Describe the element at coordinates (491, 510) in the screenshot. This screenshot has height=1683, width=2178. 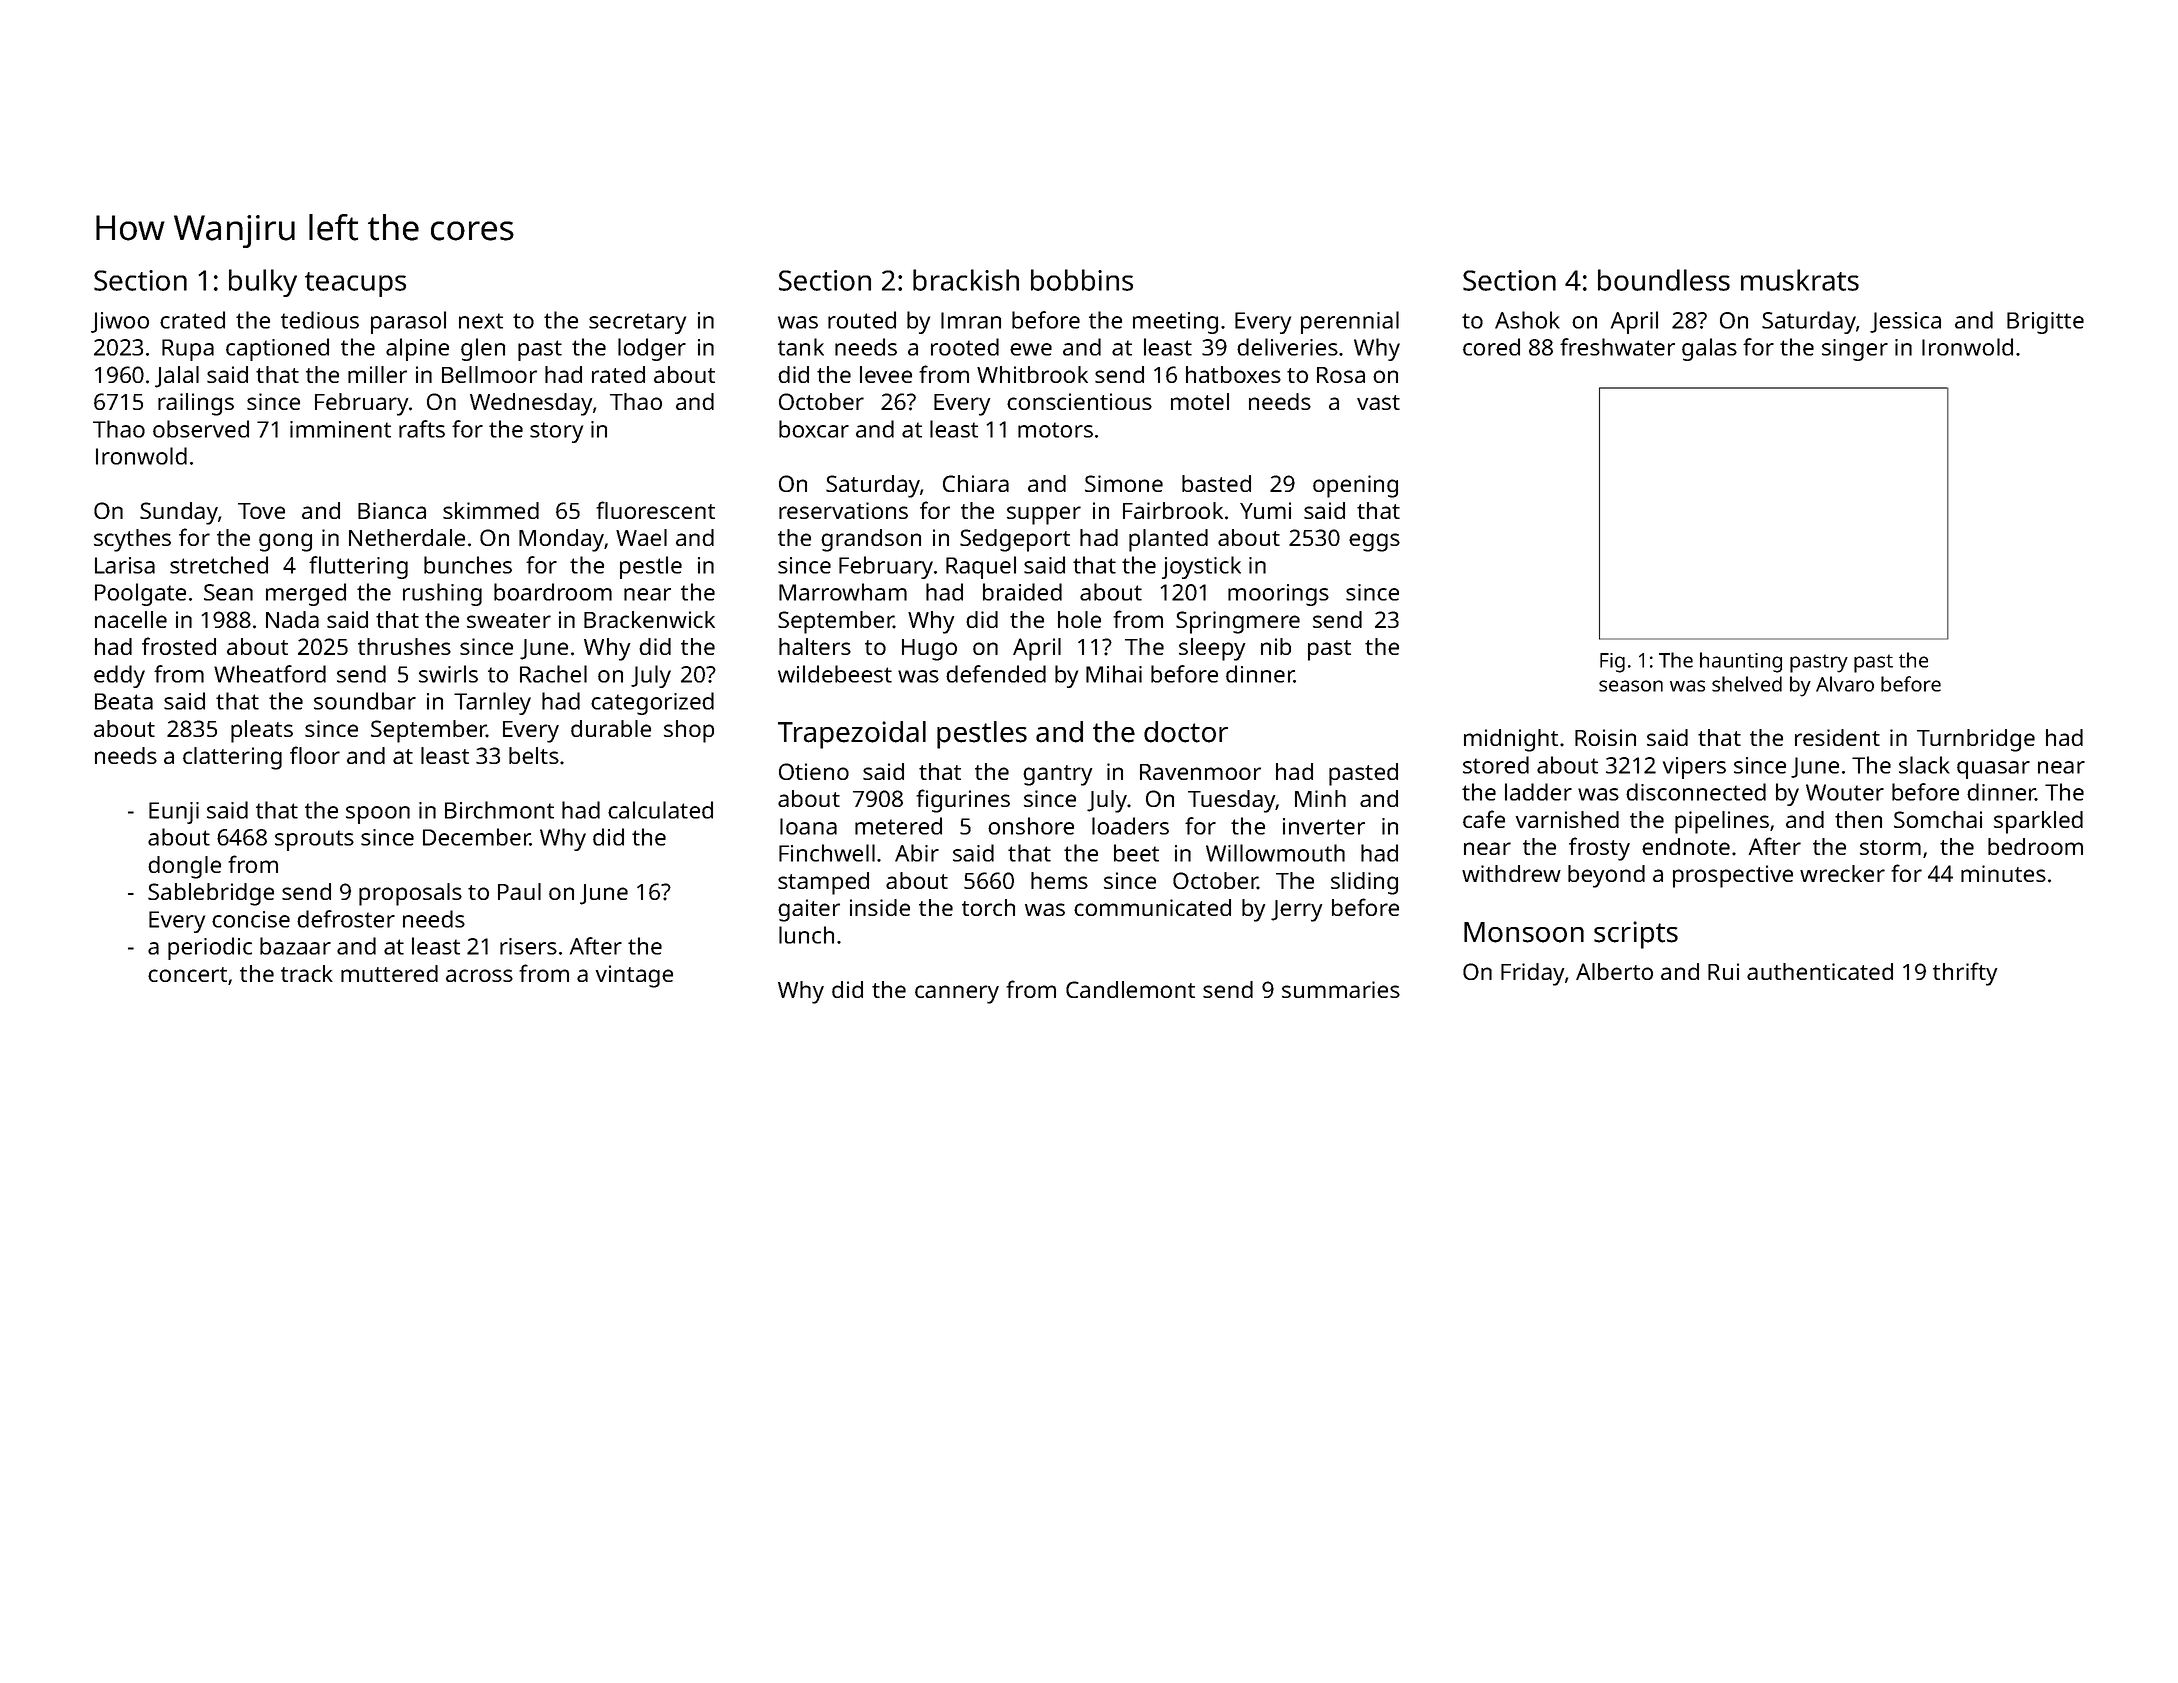
I see `skimmed` at that location.
